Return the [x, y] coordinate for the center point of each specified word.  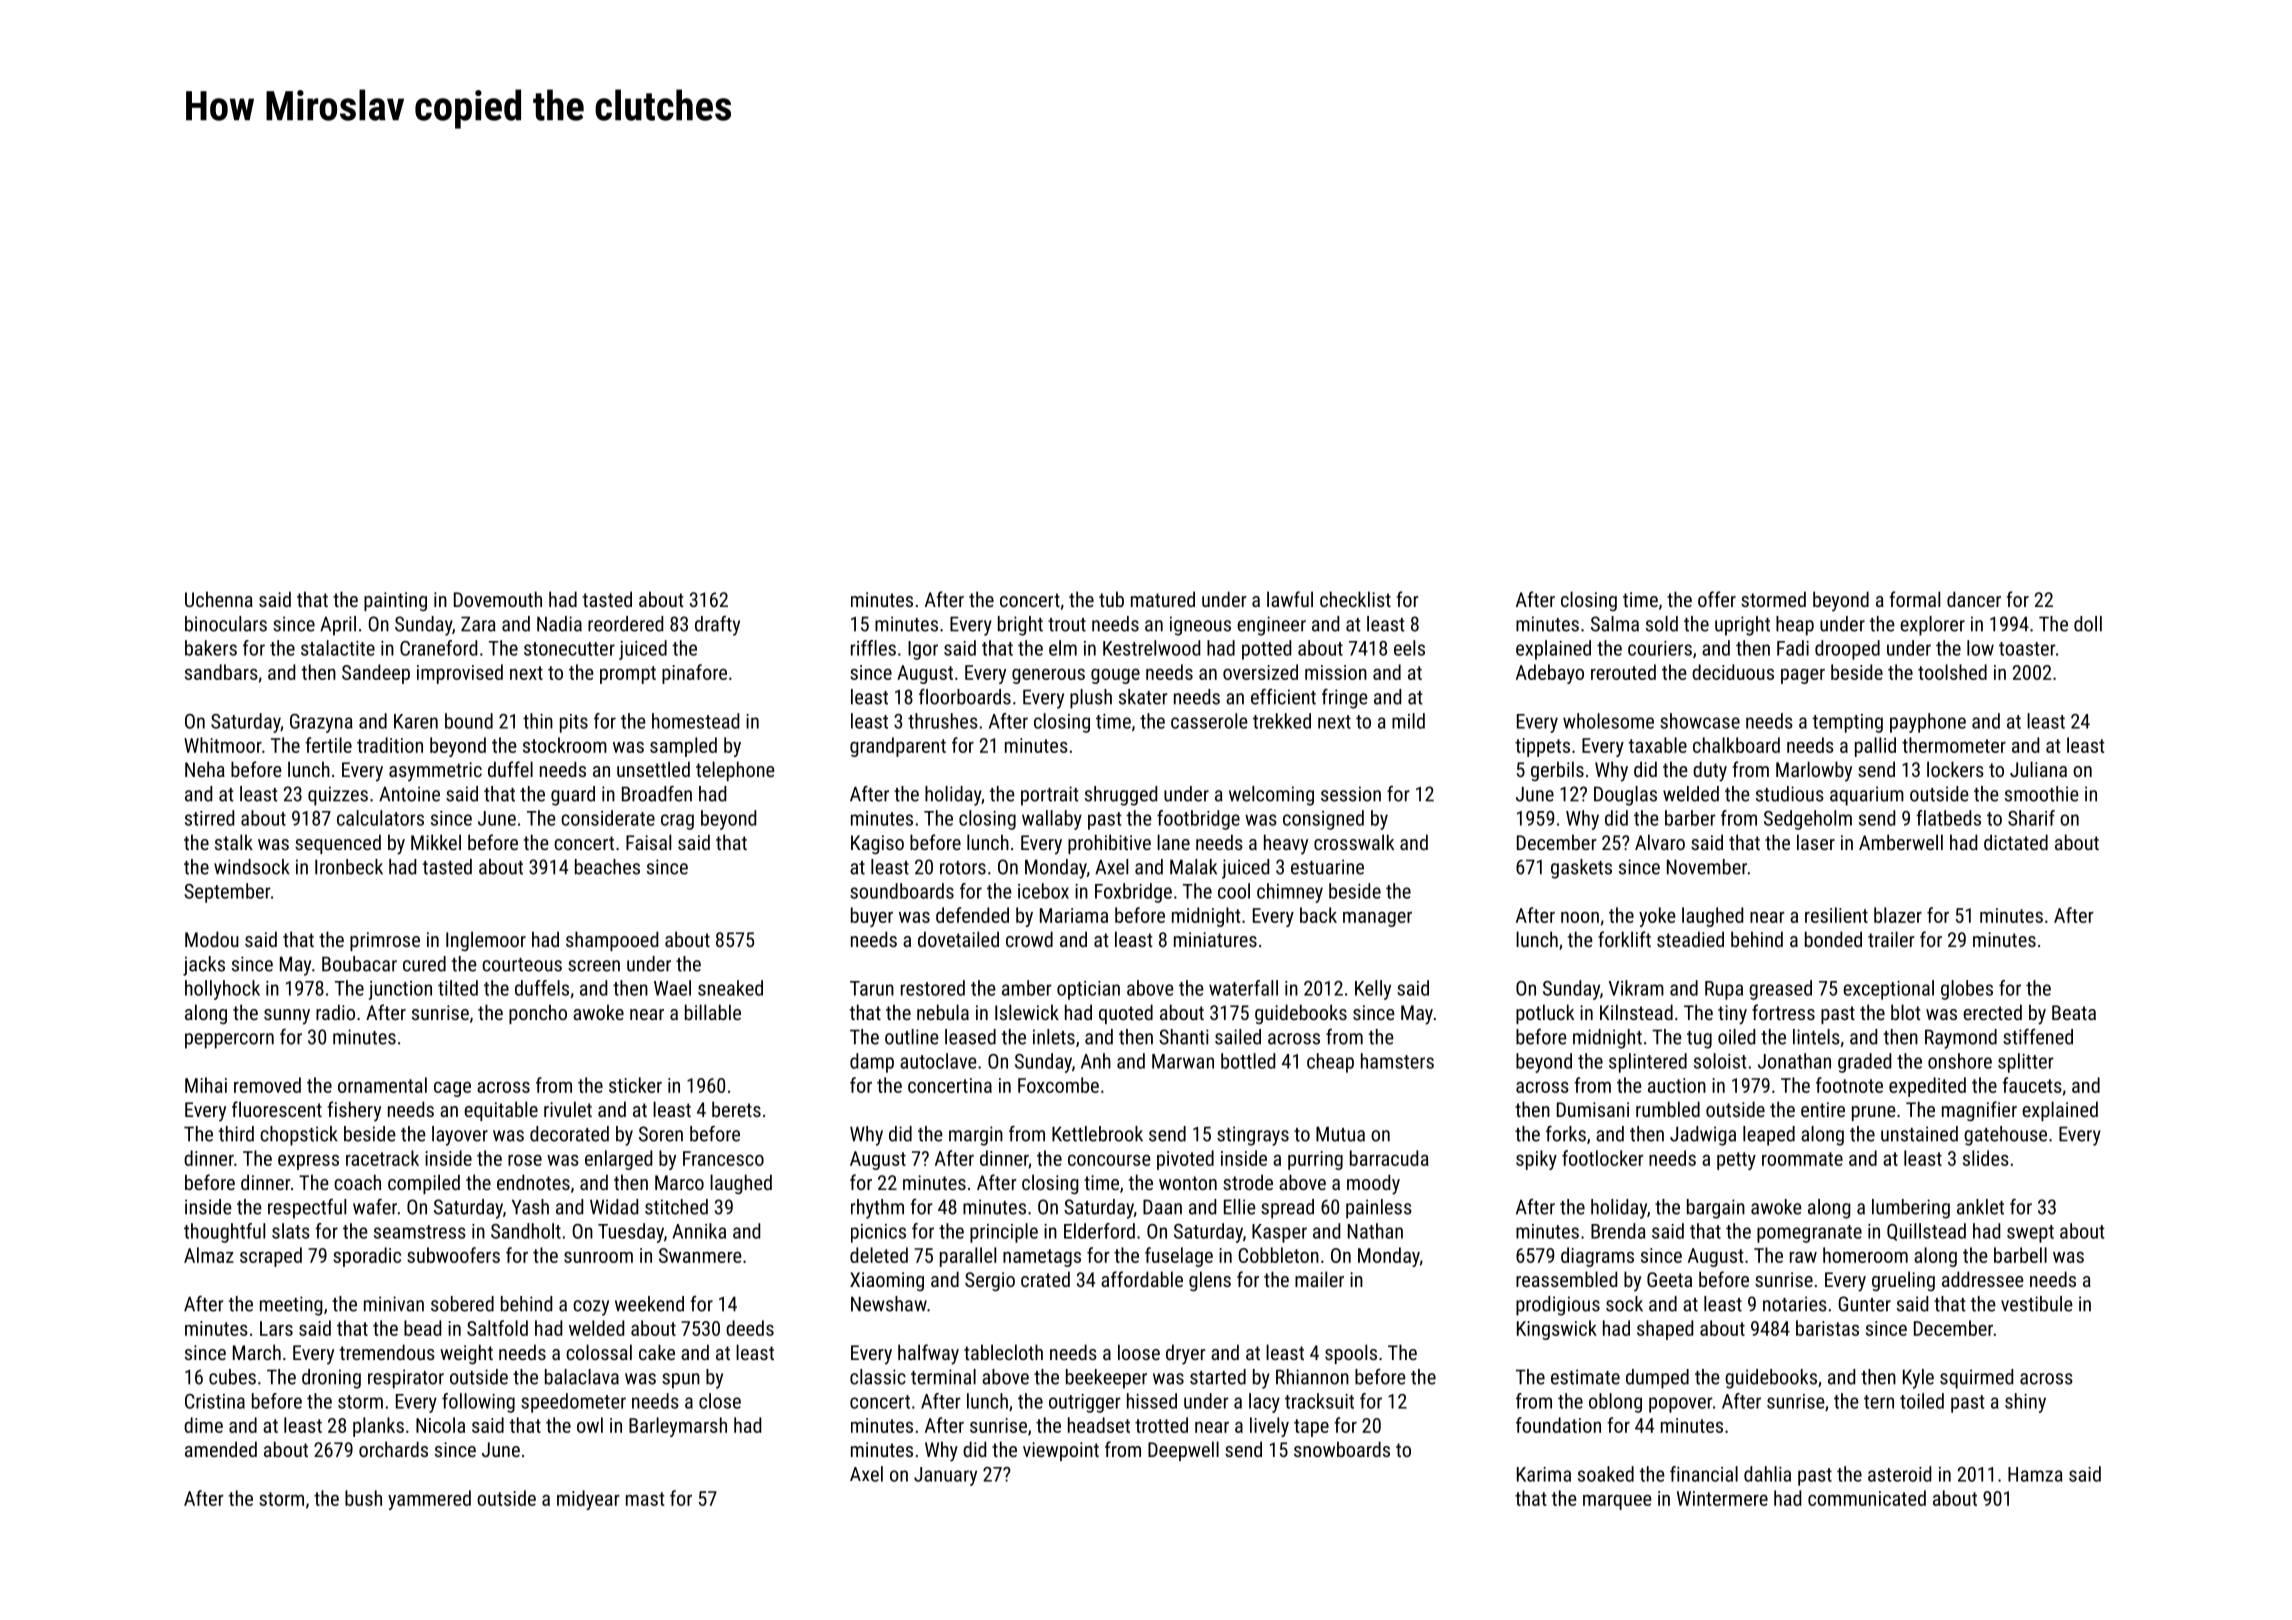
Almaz [209, 1255]
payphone [1928, 723]
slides [1986, 1158]
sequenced [338, 844]
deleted [879, 1255]
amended [221, 1449]
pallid [1875, 747]
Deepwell [1183, 1451]
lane [1173, 842]
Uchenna [219, 599]
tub [1111, 599]
